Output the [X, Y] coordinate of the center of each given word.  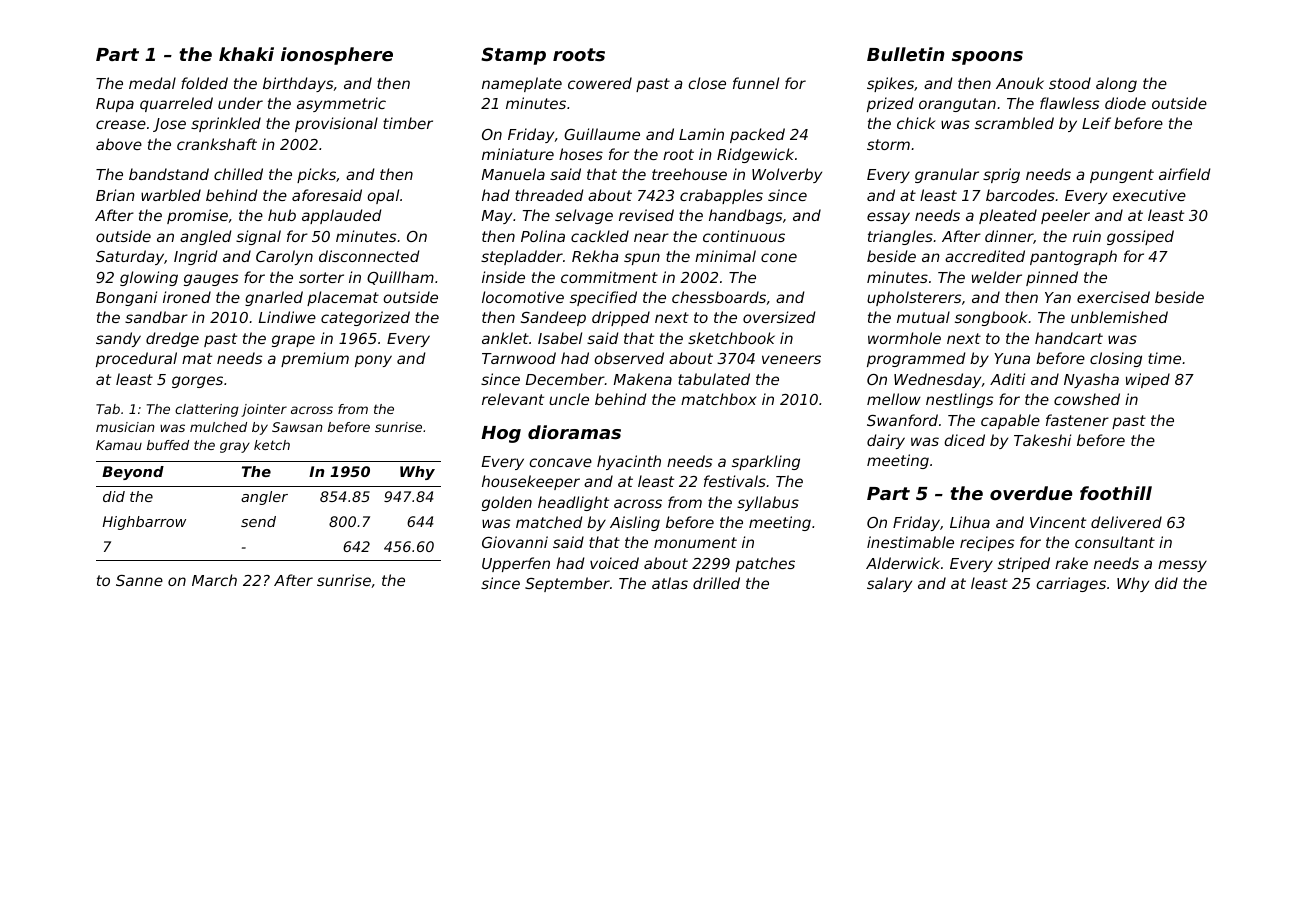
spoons [987, 58]
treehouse [689, 174]
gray [235, 447]
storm [888, 144]
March [214, 580]
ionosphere [337, 56]
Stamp [513, 56]
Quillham [400, 278]
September [567, 584]
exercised [1113, 297]
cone [779, 257]
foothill [1116, 493]
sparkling [766, 462]
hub [282, 215]
